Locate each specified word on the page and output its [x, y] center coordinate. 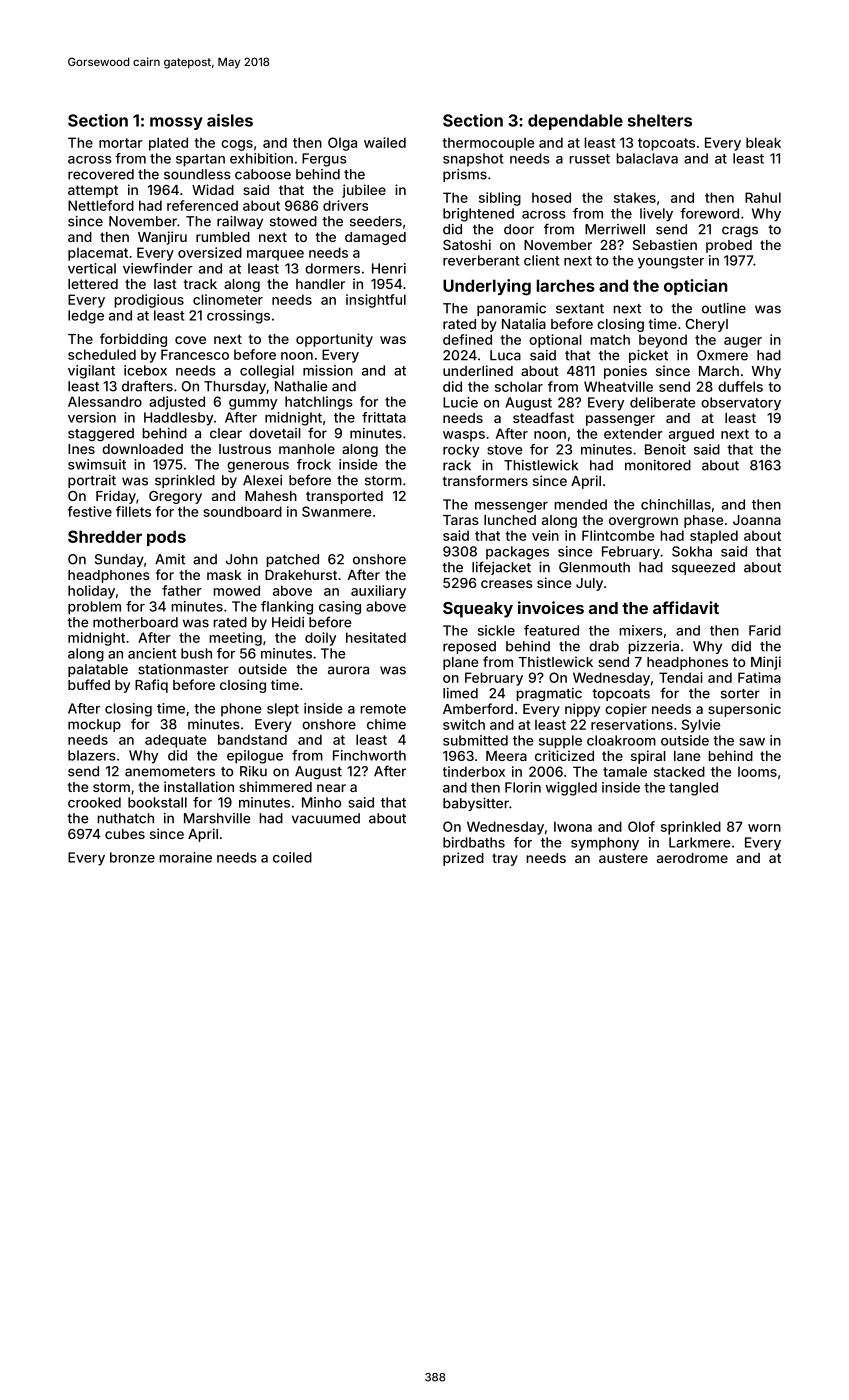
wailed [385, 142]
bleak [763, 142]
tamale [625, 771]
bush [196, 653]
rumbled [223, 237]
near [331, 788]
